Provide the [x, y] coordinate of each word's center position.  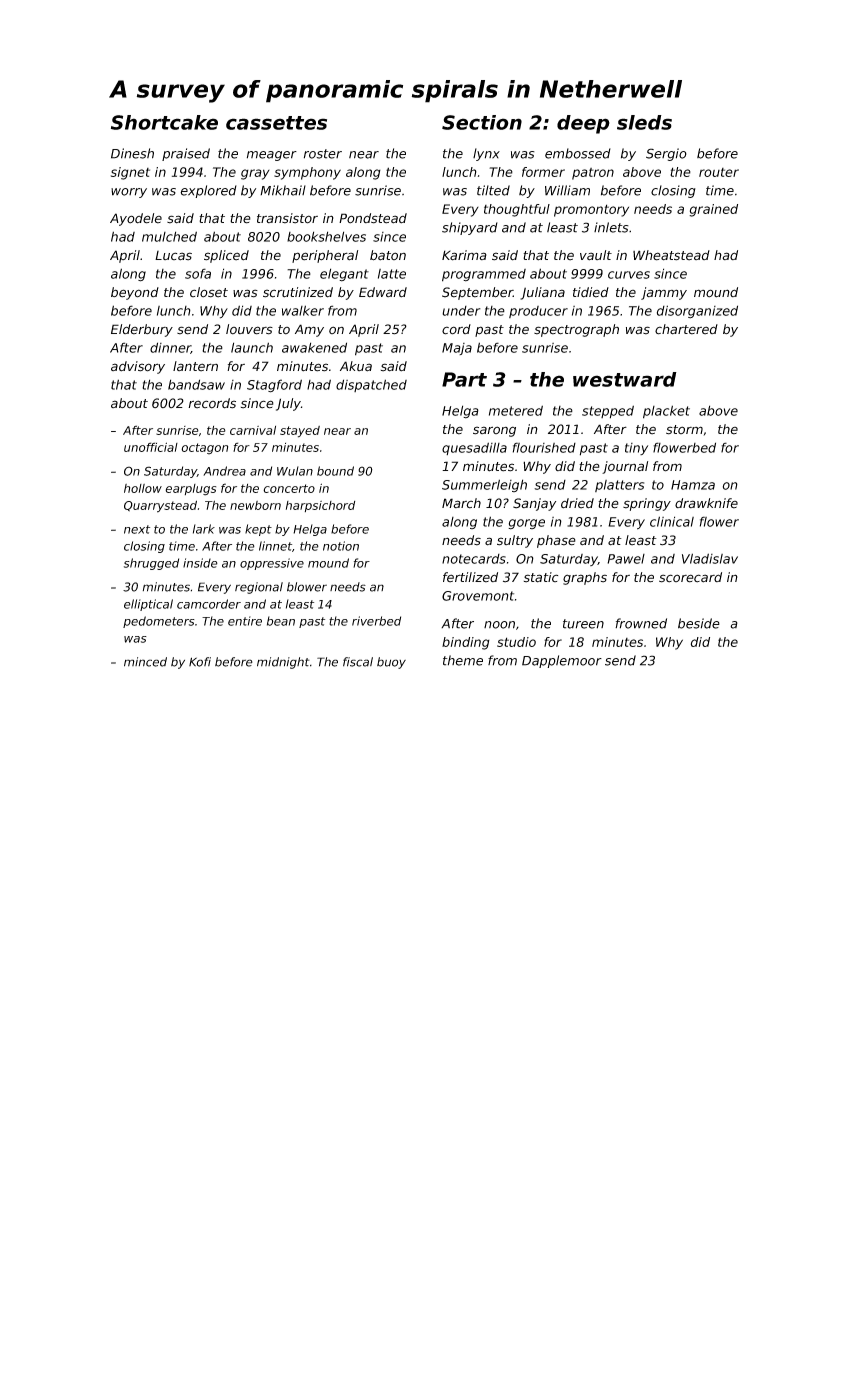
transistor [287, 218]
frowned [641, 623]
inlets [611, 227]
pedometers [159, 622]
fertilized [470, 577]
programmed [484, 275]
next [137, 529]
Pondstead [373, 218]
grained [713, 210]
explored [208, 191]
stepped [608, 412]
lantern [195, 366]
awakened [314, 347]
